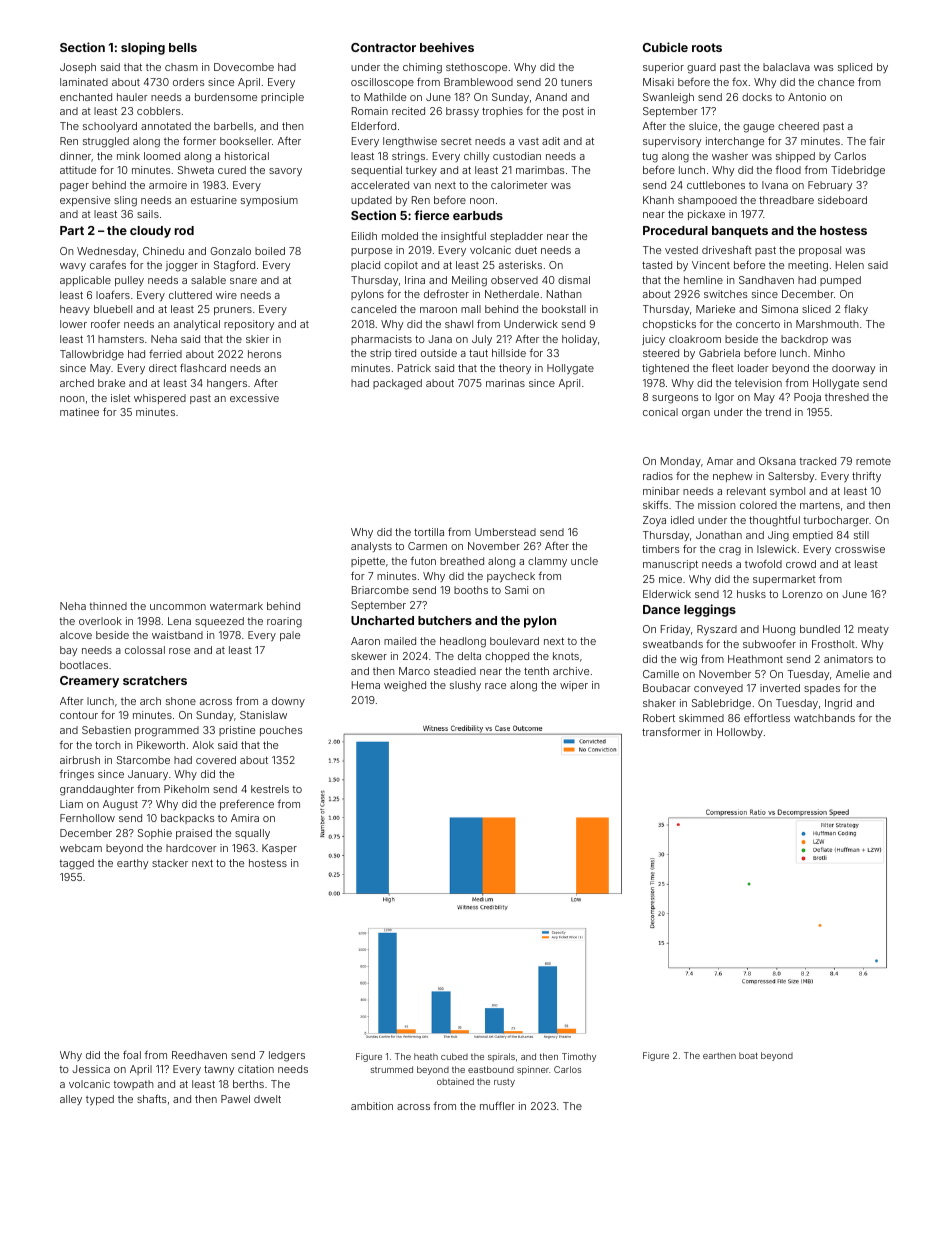 The image size is (952, 1233). I want to click on foal, so click(132, 1055).
